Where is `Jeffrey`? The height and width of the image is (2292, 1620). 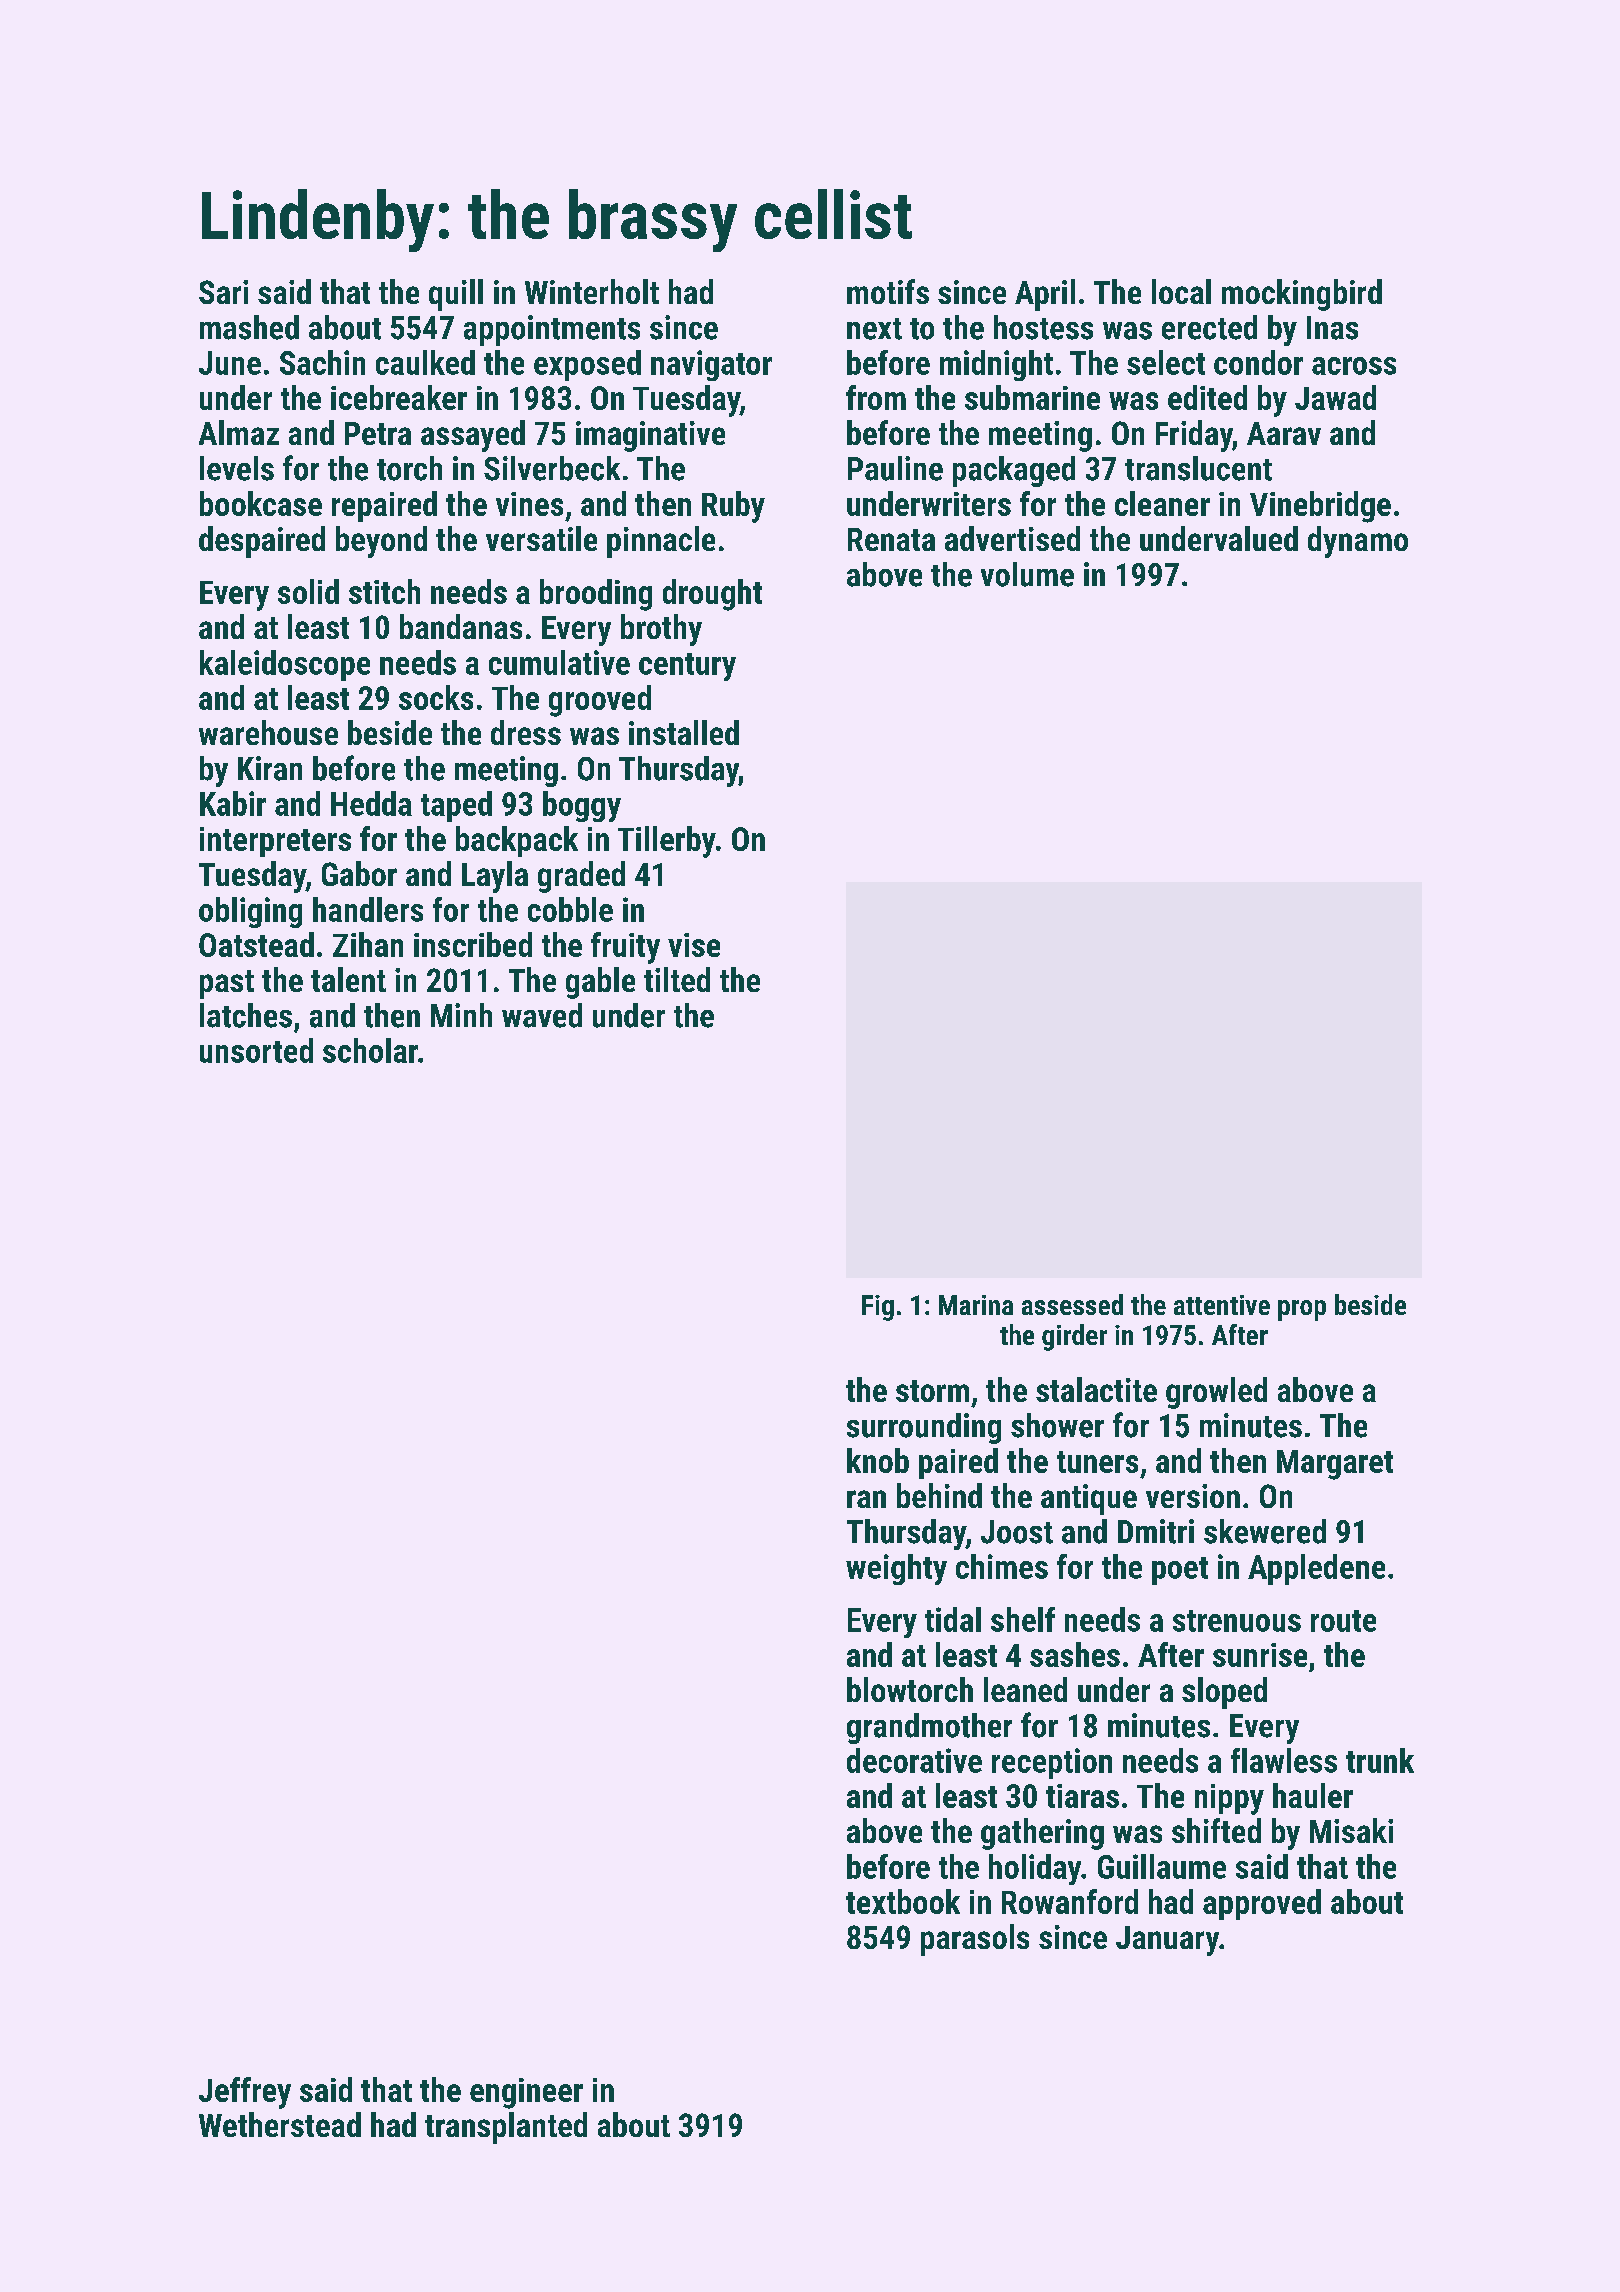 Jeffrey is located at coordinates (245, 2093).
